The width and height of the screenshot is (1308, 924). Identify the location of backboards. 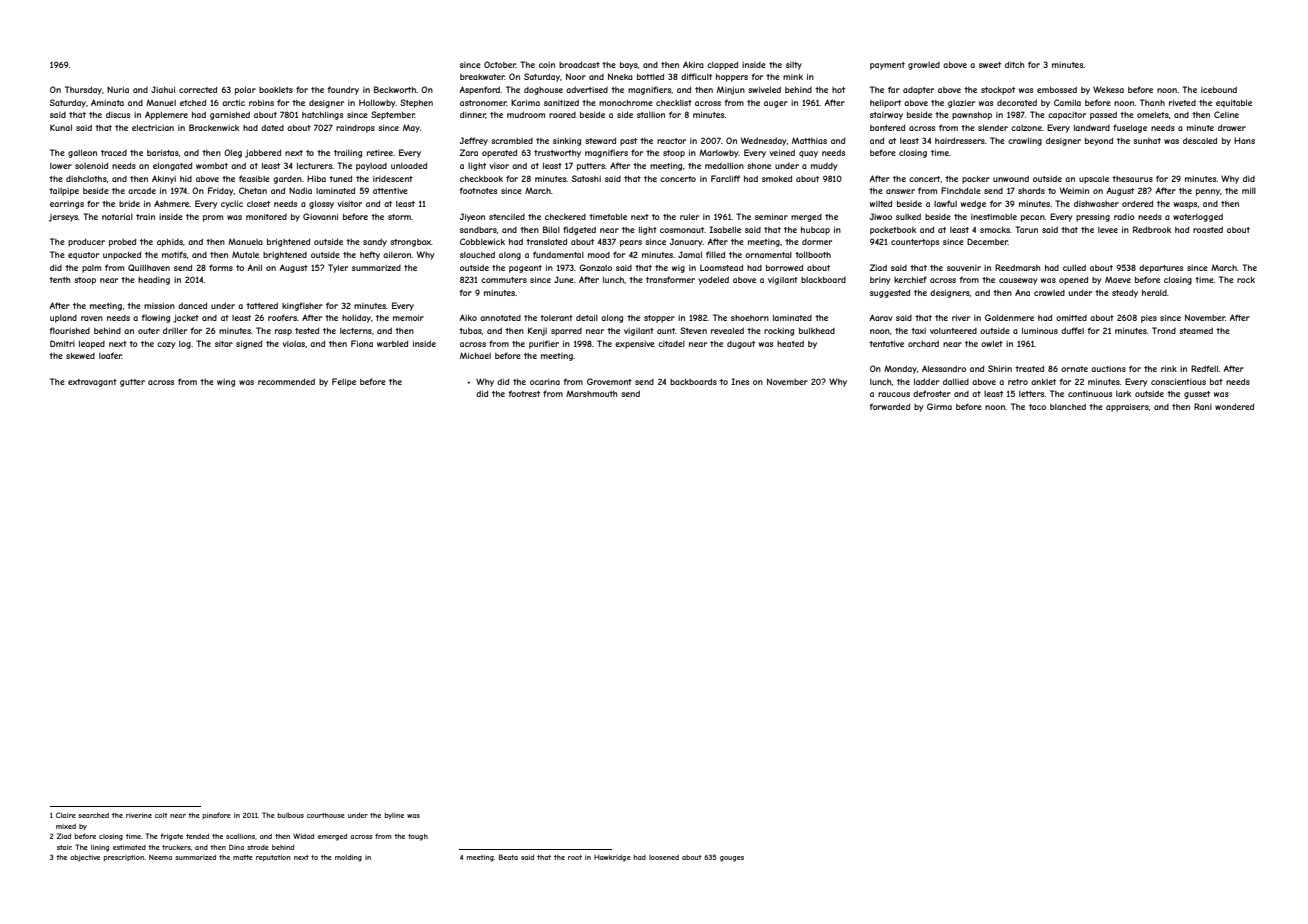
(693, 381).
